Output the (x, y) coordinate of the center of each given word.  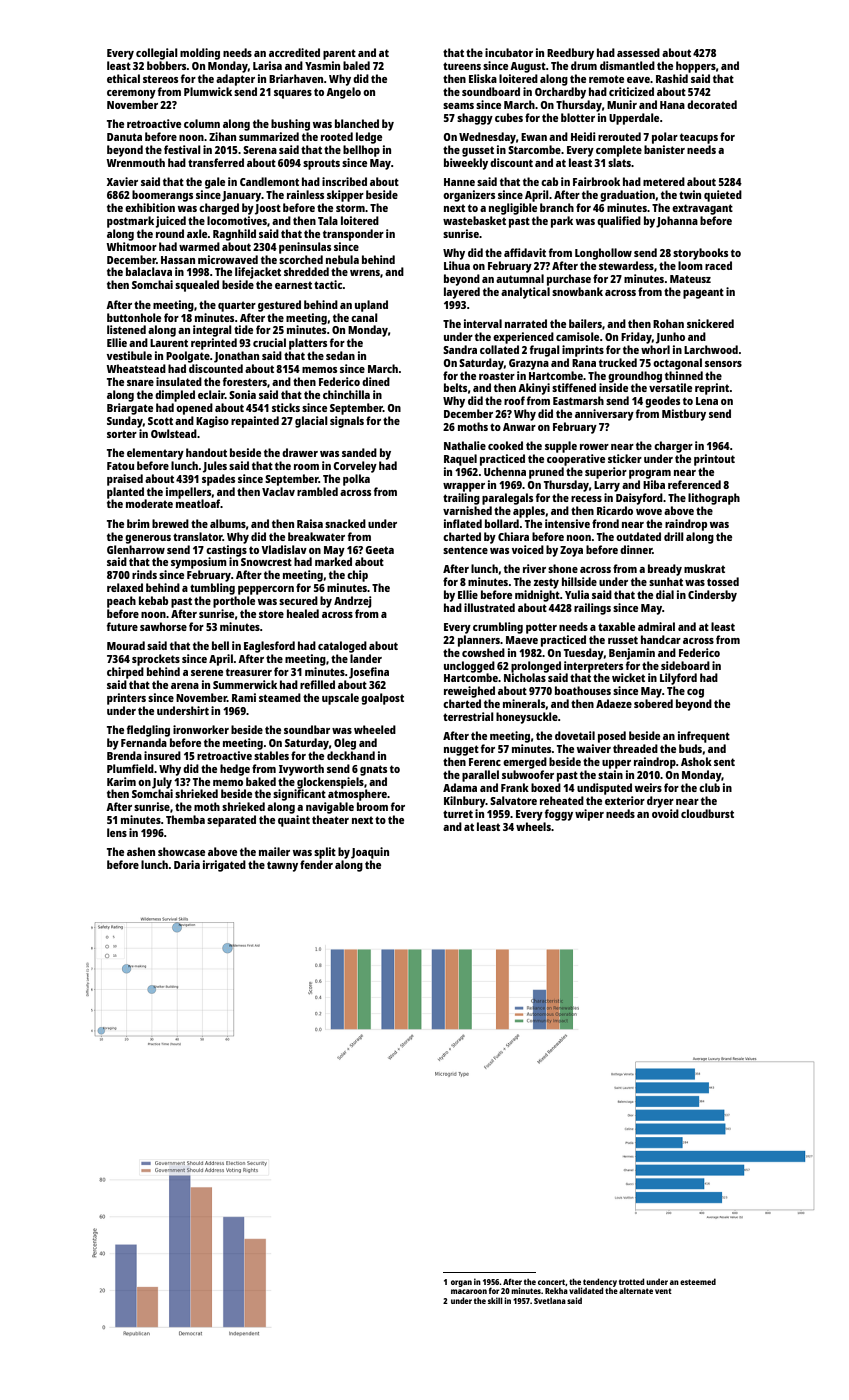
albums (228, 523)
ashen (141, 851)
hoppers (696, 67)
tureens (462, 66)
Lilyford (678, 679)
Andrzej (353, 602)
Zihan (222, 136)
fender (316, 864)
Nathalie (465, 445)
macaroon (469, 1291)
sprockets (156, 660)
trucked (618, 362)
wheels (533, 826)
